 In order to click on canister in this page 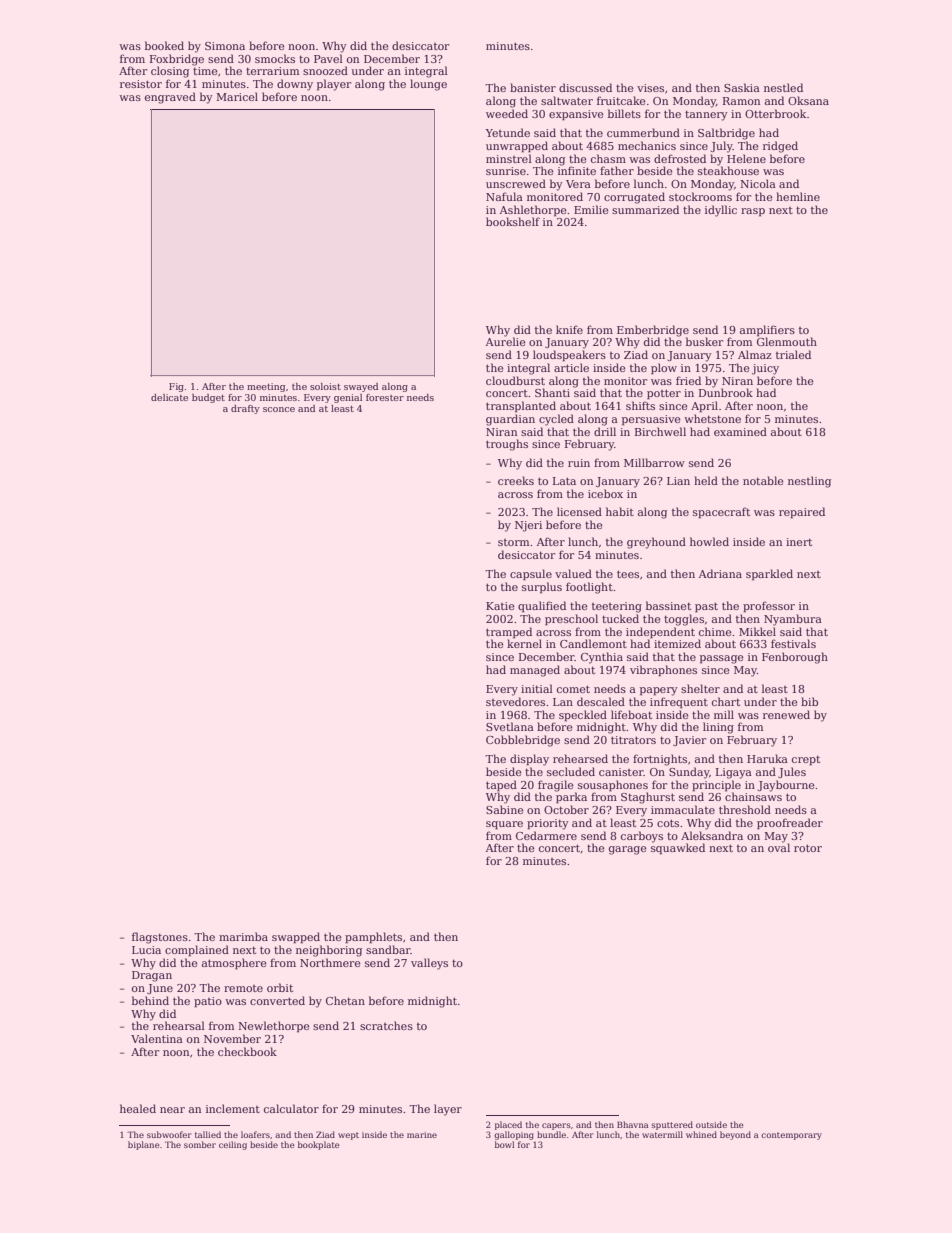, I will do `click(621, 772)`.
